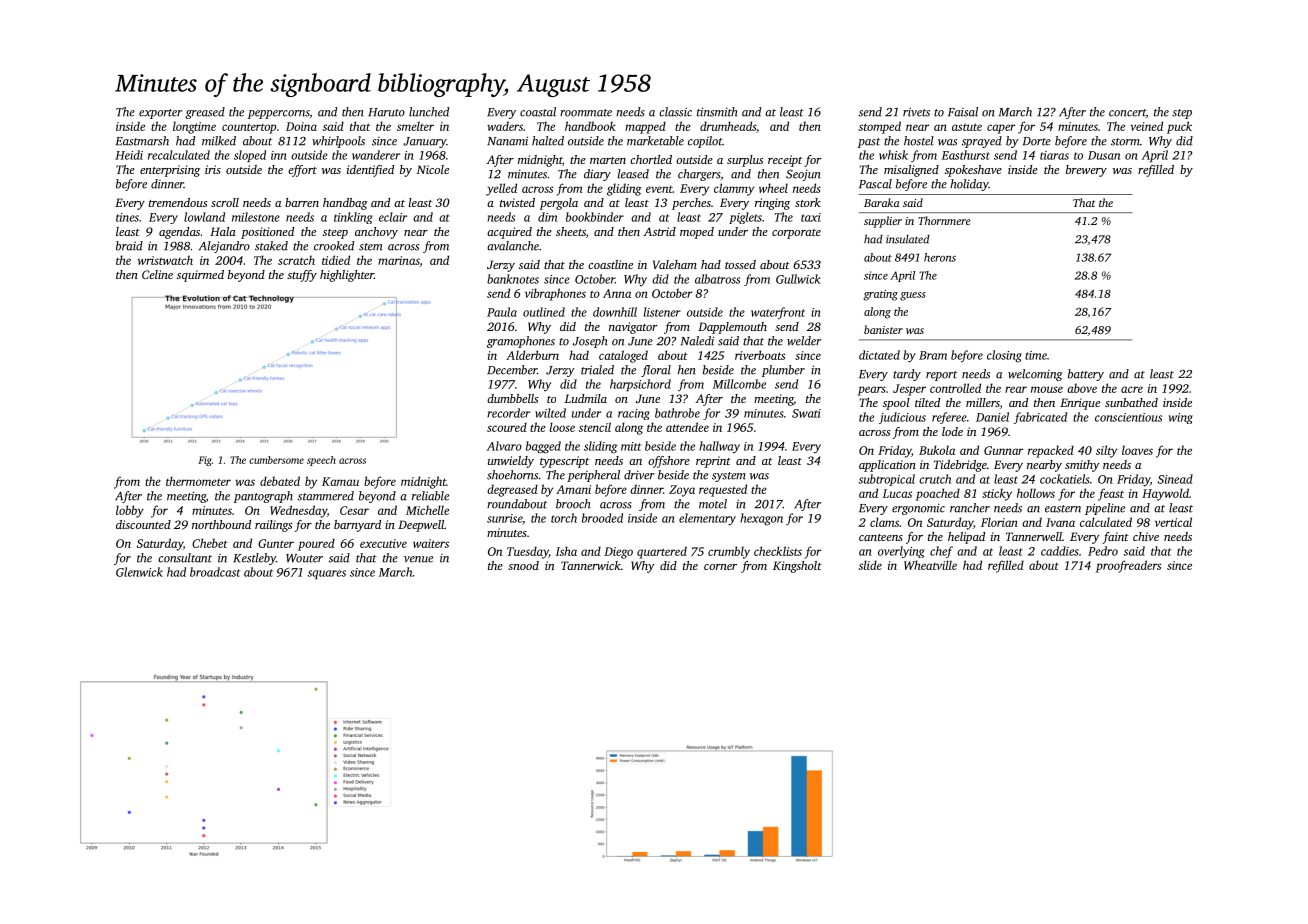 The width and height of the screenshot is (1308, 924). Describe the element at coordinates (139, 572) in the screenshot. I see `Glenwick` at that location.
